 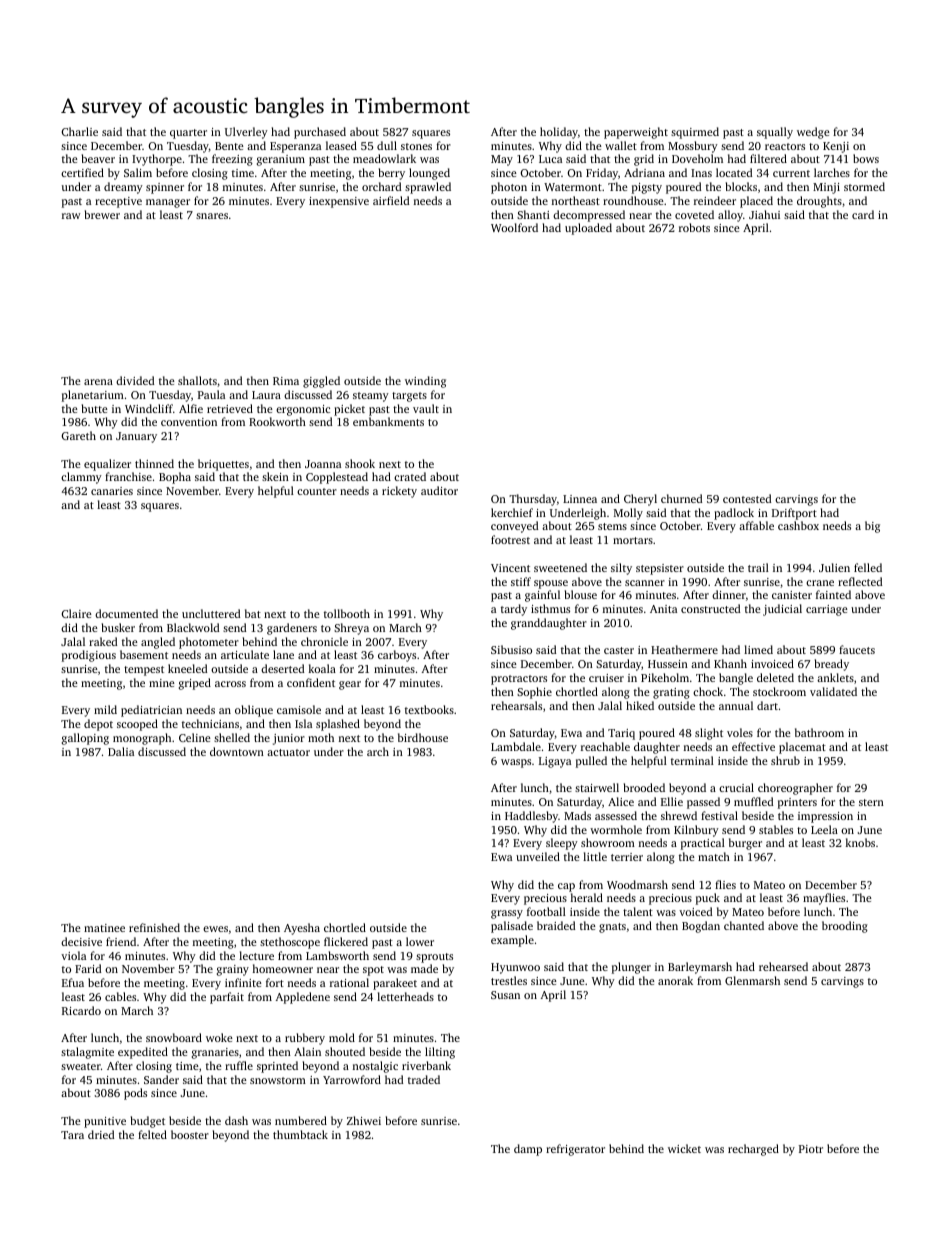 What do you see at coordinates (528, 1150) in the screenshot?
I see `damp` at bounding box center [528, 1150].
